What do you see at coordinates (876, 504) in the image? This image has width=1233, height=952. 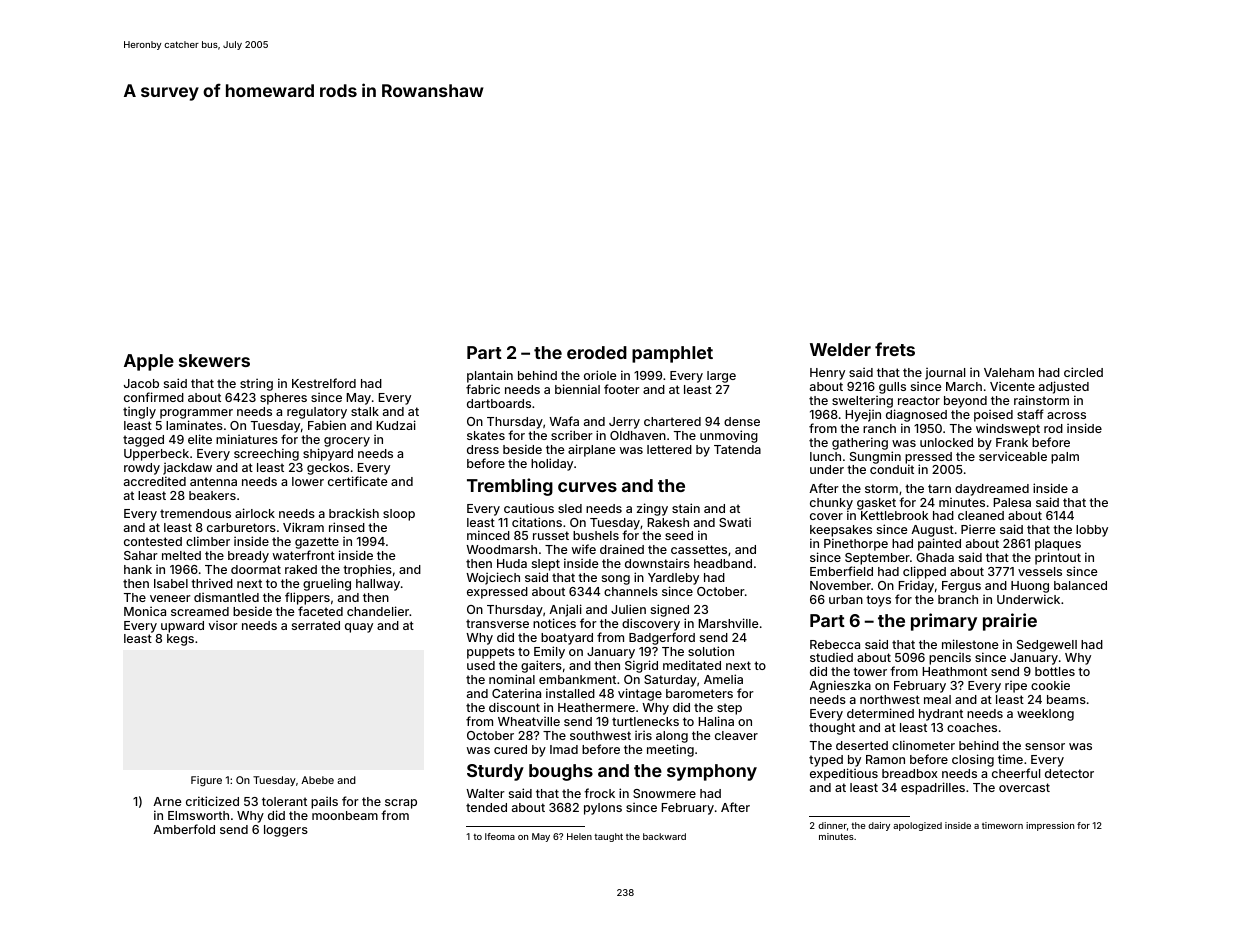 I see `gasket` at bounding box center [876, 504].
